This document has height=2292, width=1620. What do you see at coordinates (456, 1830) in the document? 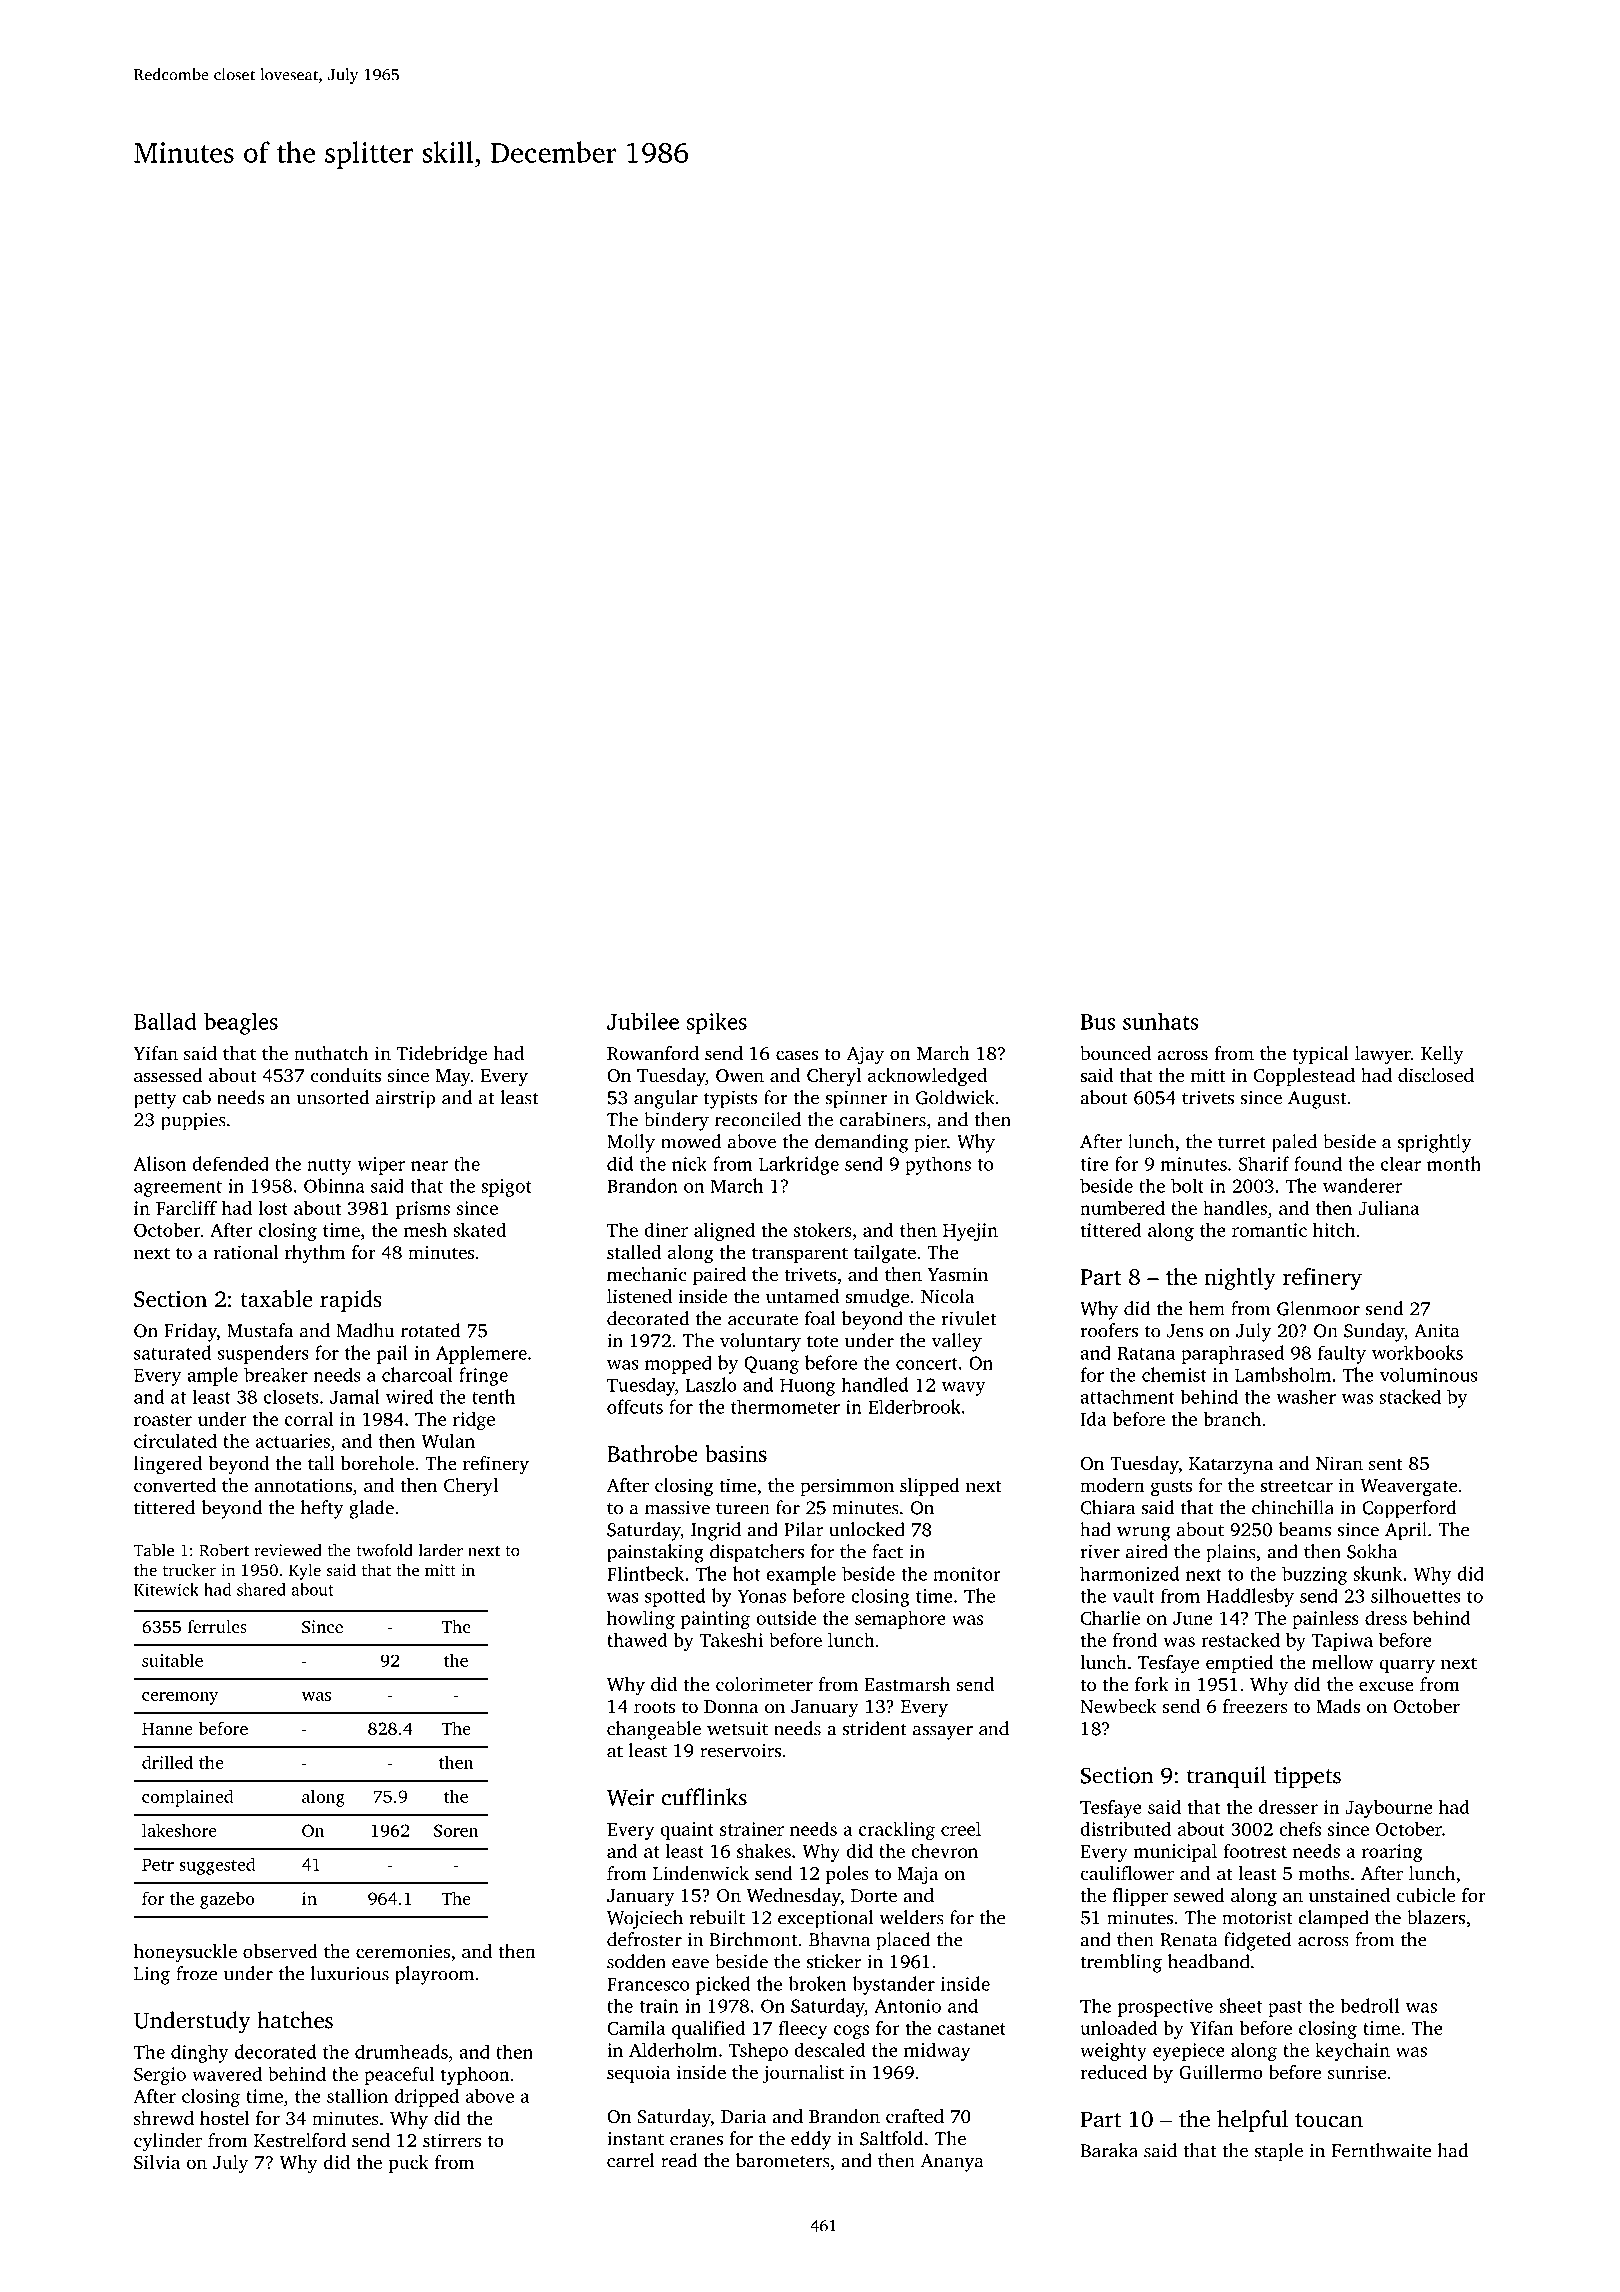
I see `Soren` at bounding box center [456, 1830].
